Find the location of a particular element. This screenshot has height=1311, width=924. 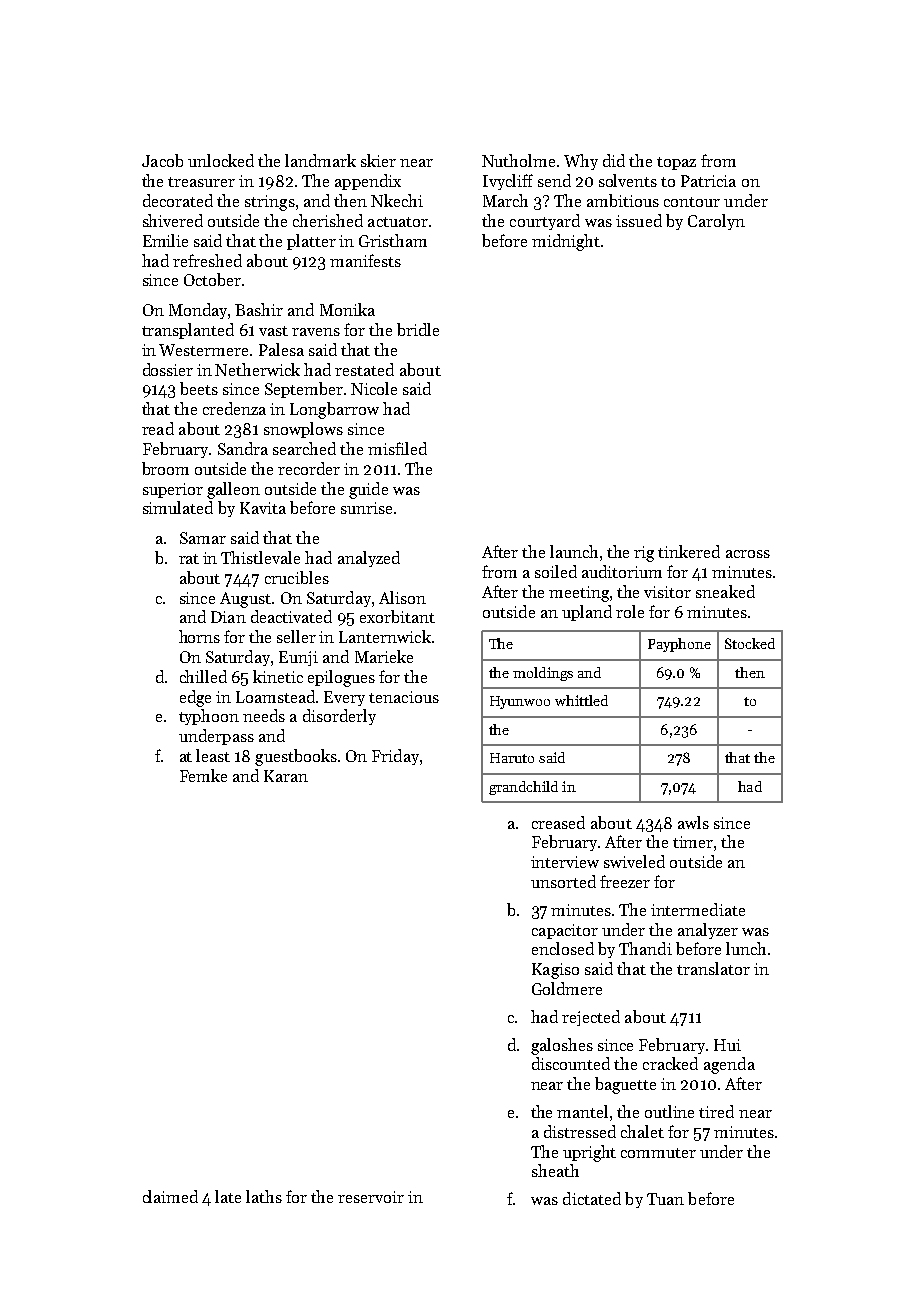

Nicole is located at coordinates (374, 388).
